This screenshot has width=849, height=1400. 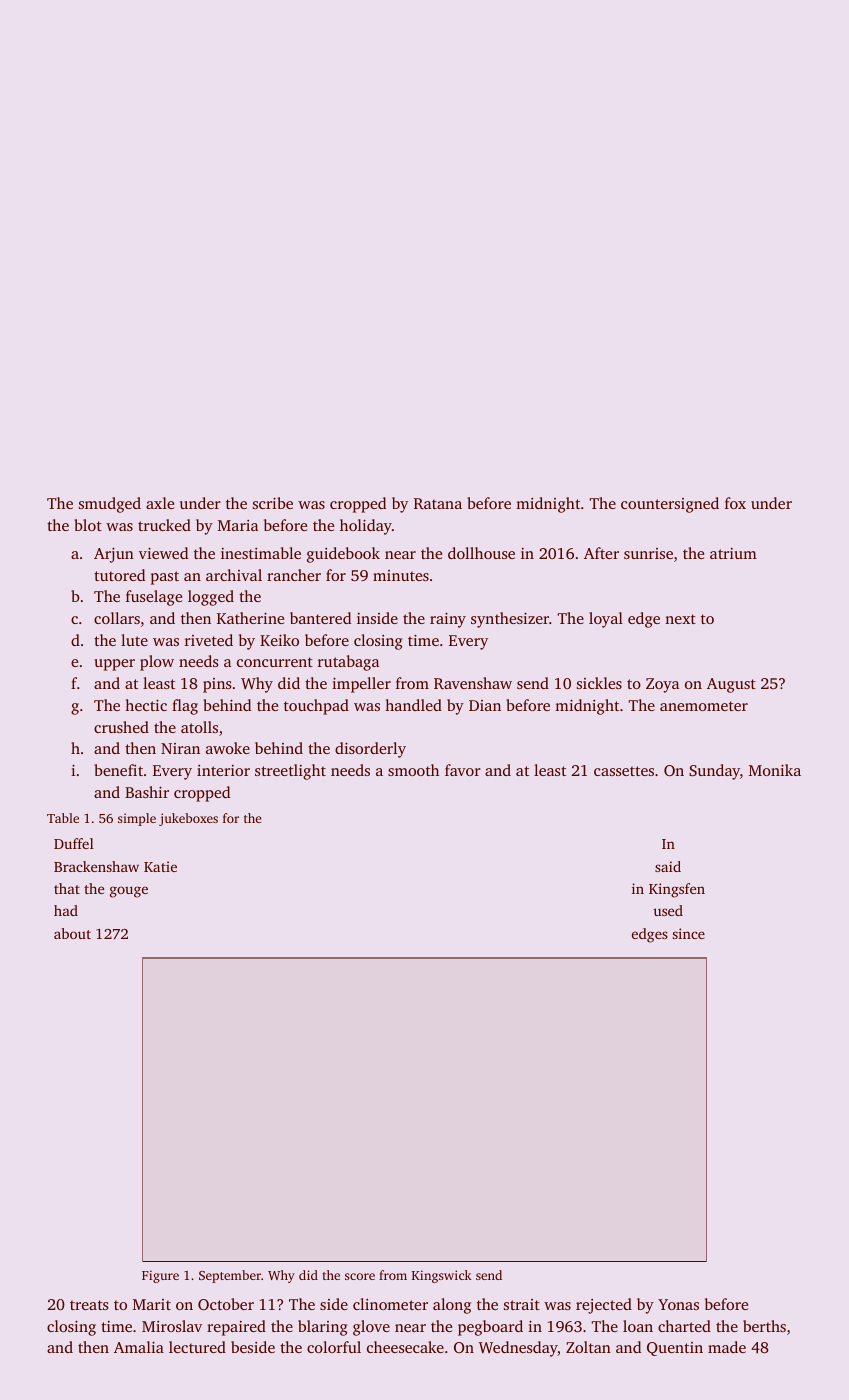 What do you see at coordinates (66, 910) in the screenshot?
I see `had` at bounding box center [66, 910].
